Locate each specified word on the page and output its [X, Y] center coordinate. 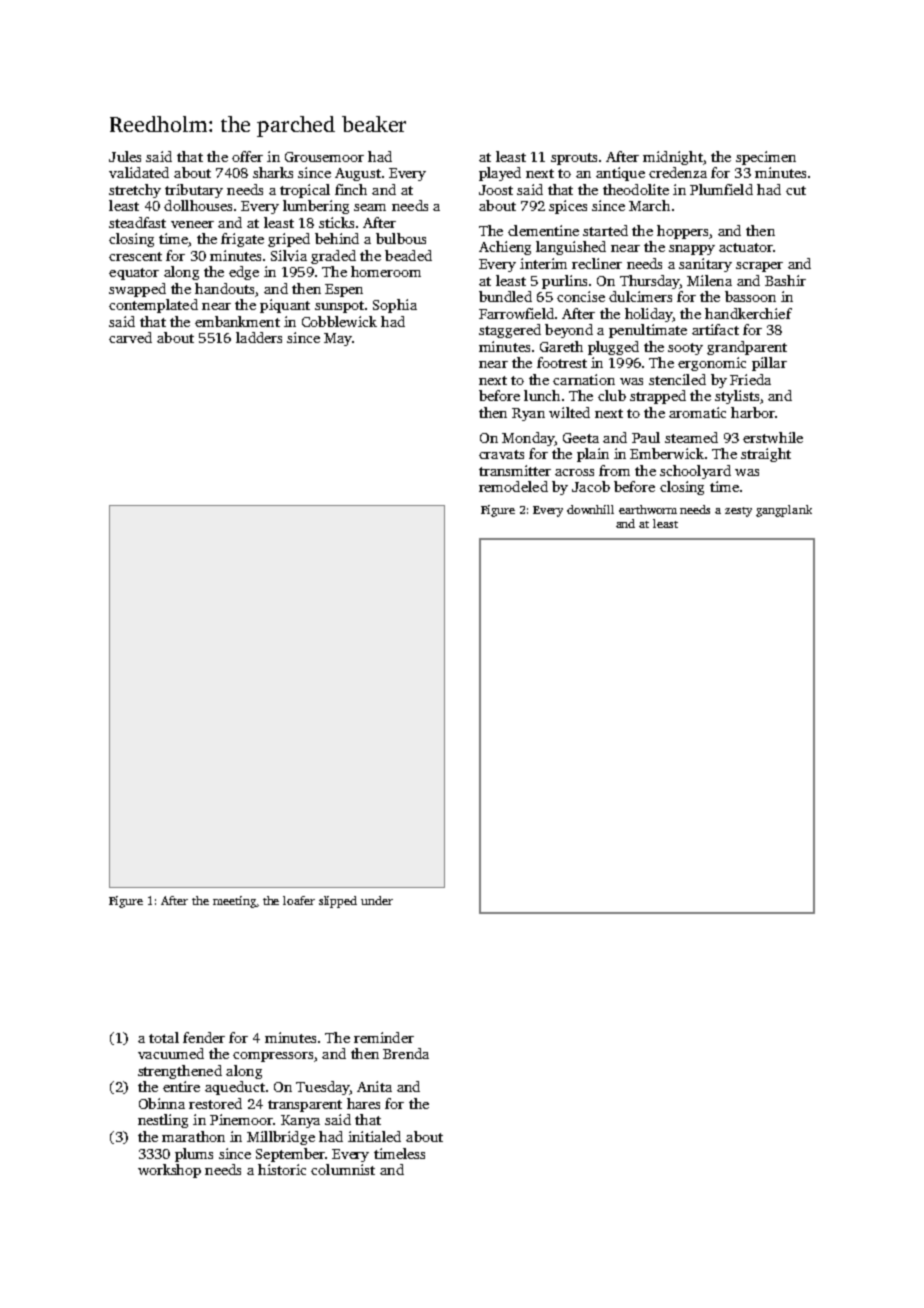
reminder [384, 1037]
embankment [237, 321]
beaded [408, 255]
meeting [234, 902]
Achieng [505, 248]
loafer [299, 900]
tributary [194, 191]
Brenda [406, 1053]
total [164, 1037]
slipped [338, 902]
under [377, 900]
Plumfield [721, 189]
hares [363, 1103]
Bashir [785, 280]
